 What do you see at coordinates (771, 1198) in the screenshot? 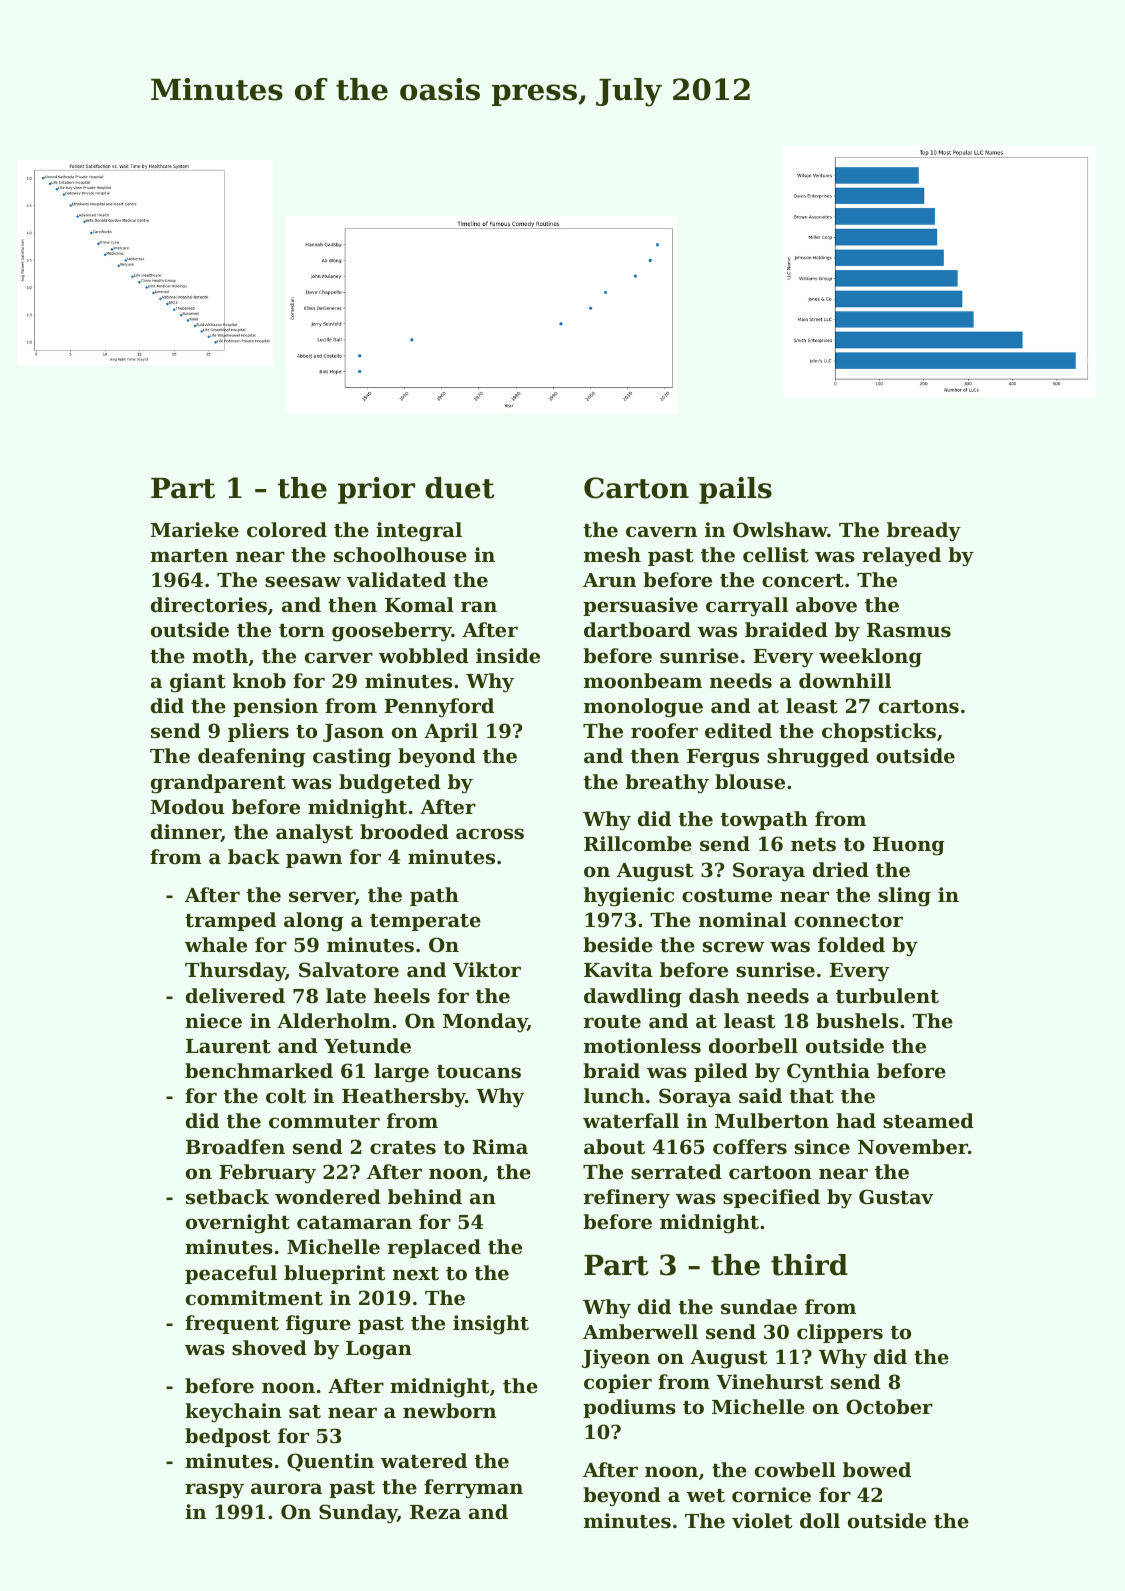
I see `specified` at bounding box center [771, 1198].
